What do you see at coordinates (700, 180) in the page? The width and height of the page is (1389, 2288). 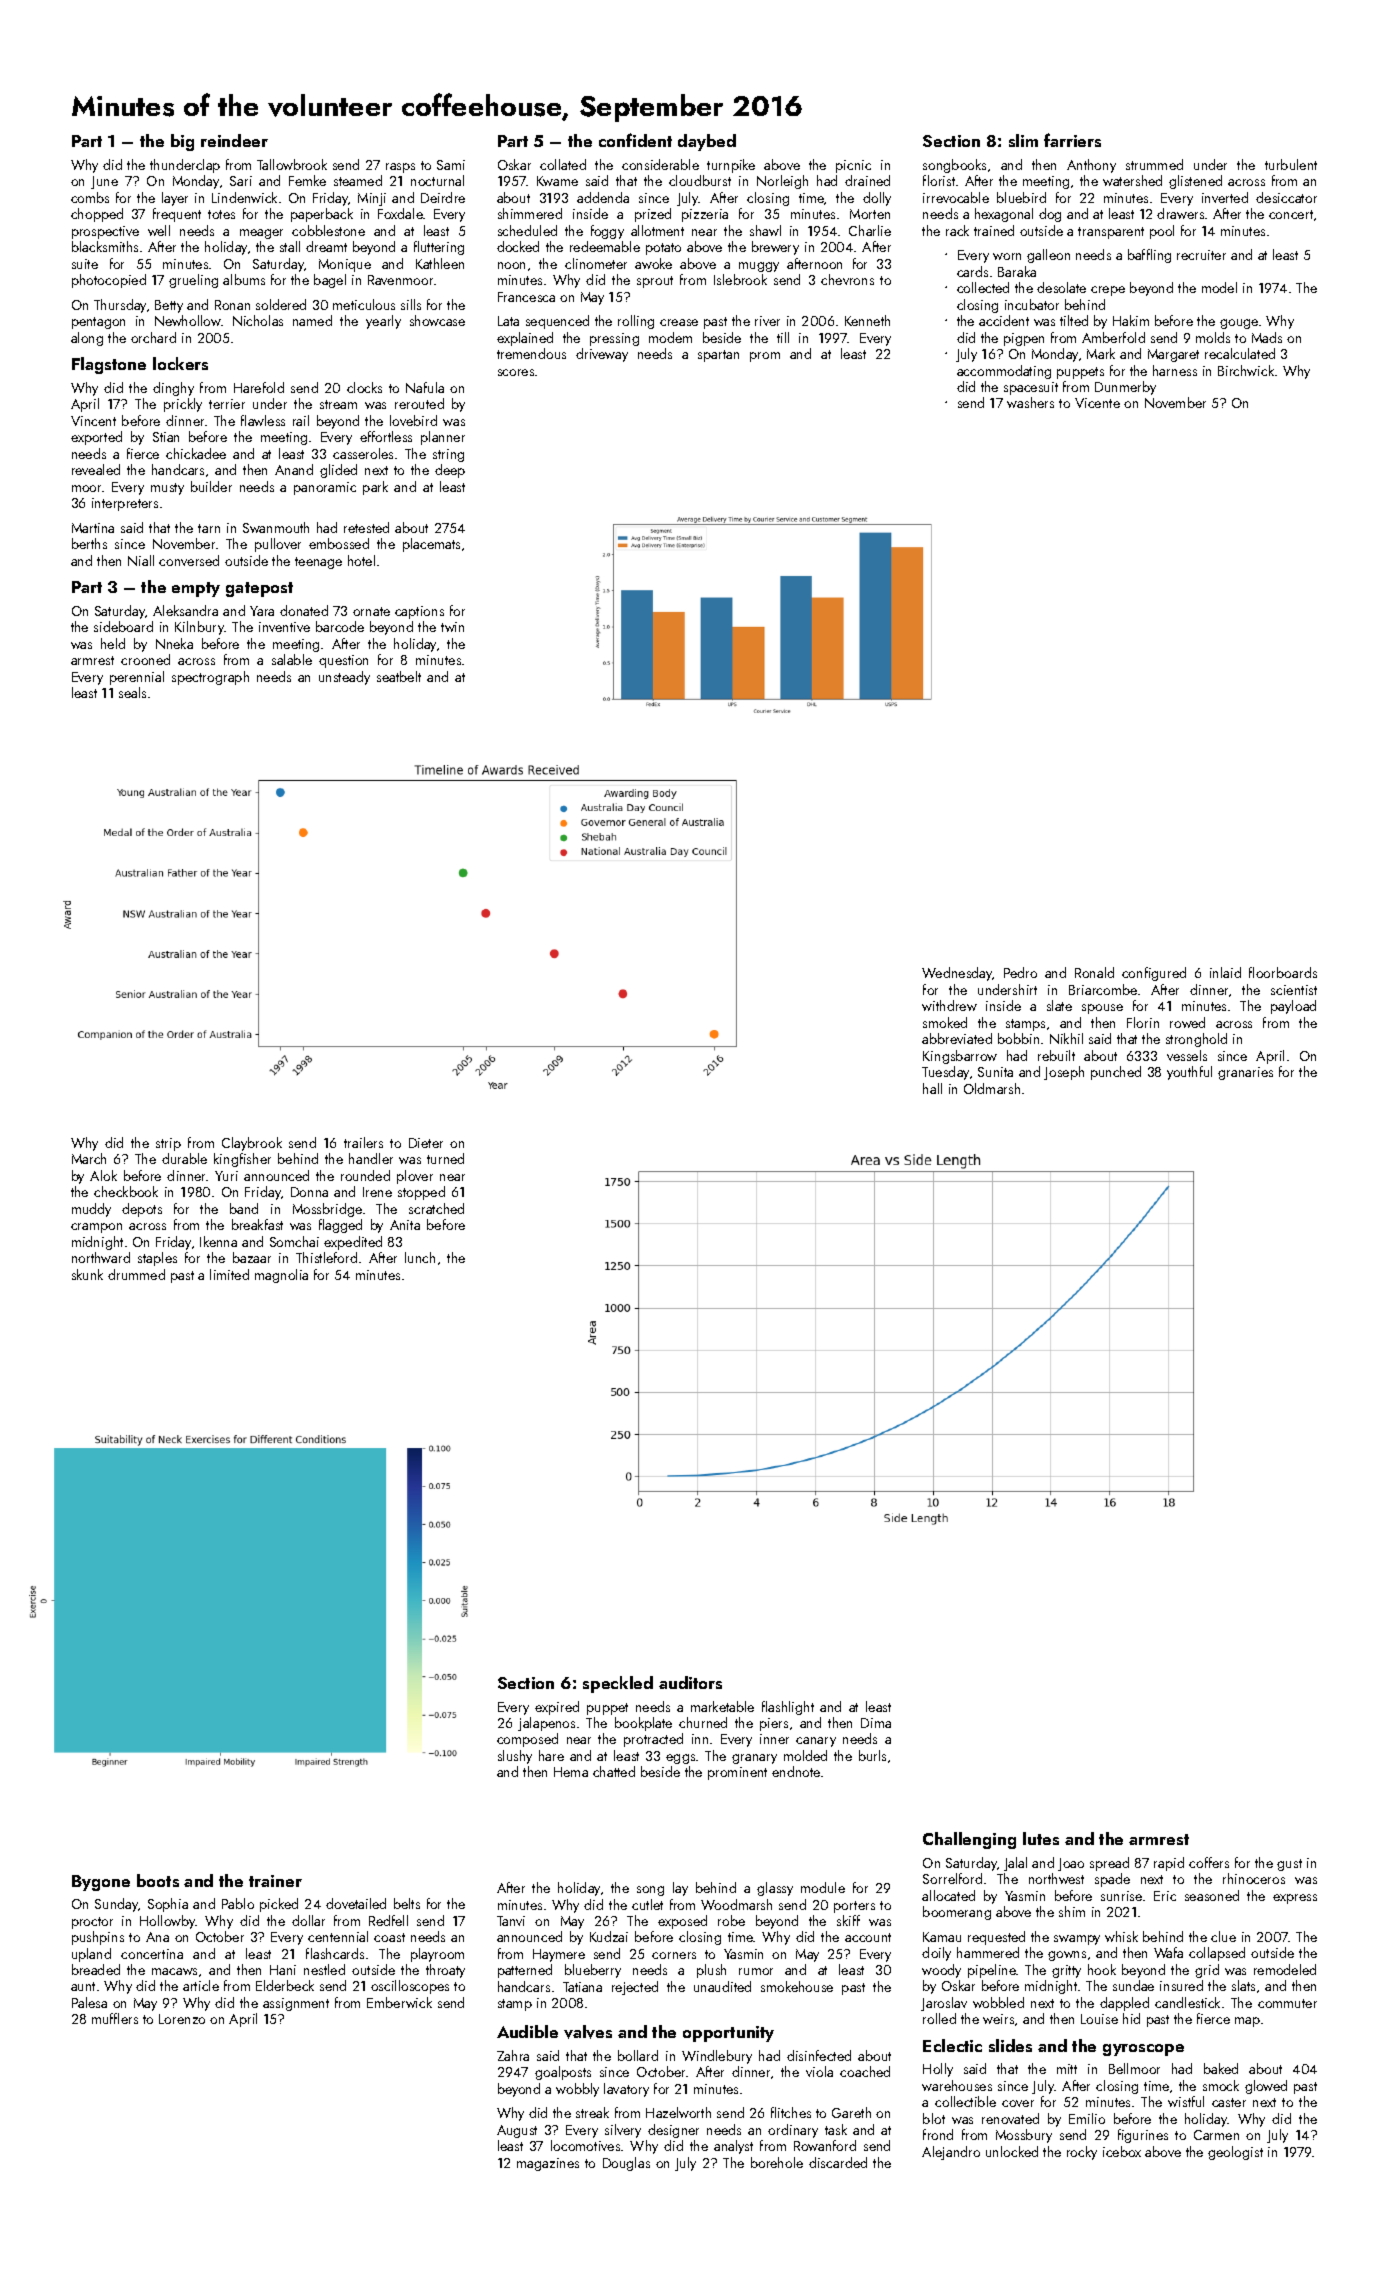 I see `cloudburst` at bounding box center [700, 180].
